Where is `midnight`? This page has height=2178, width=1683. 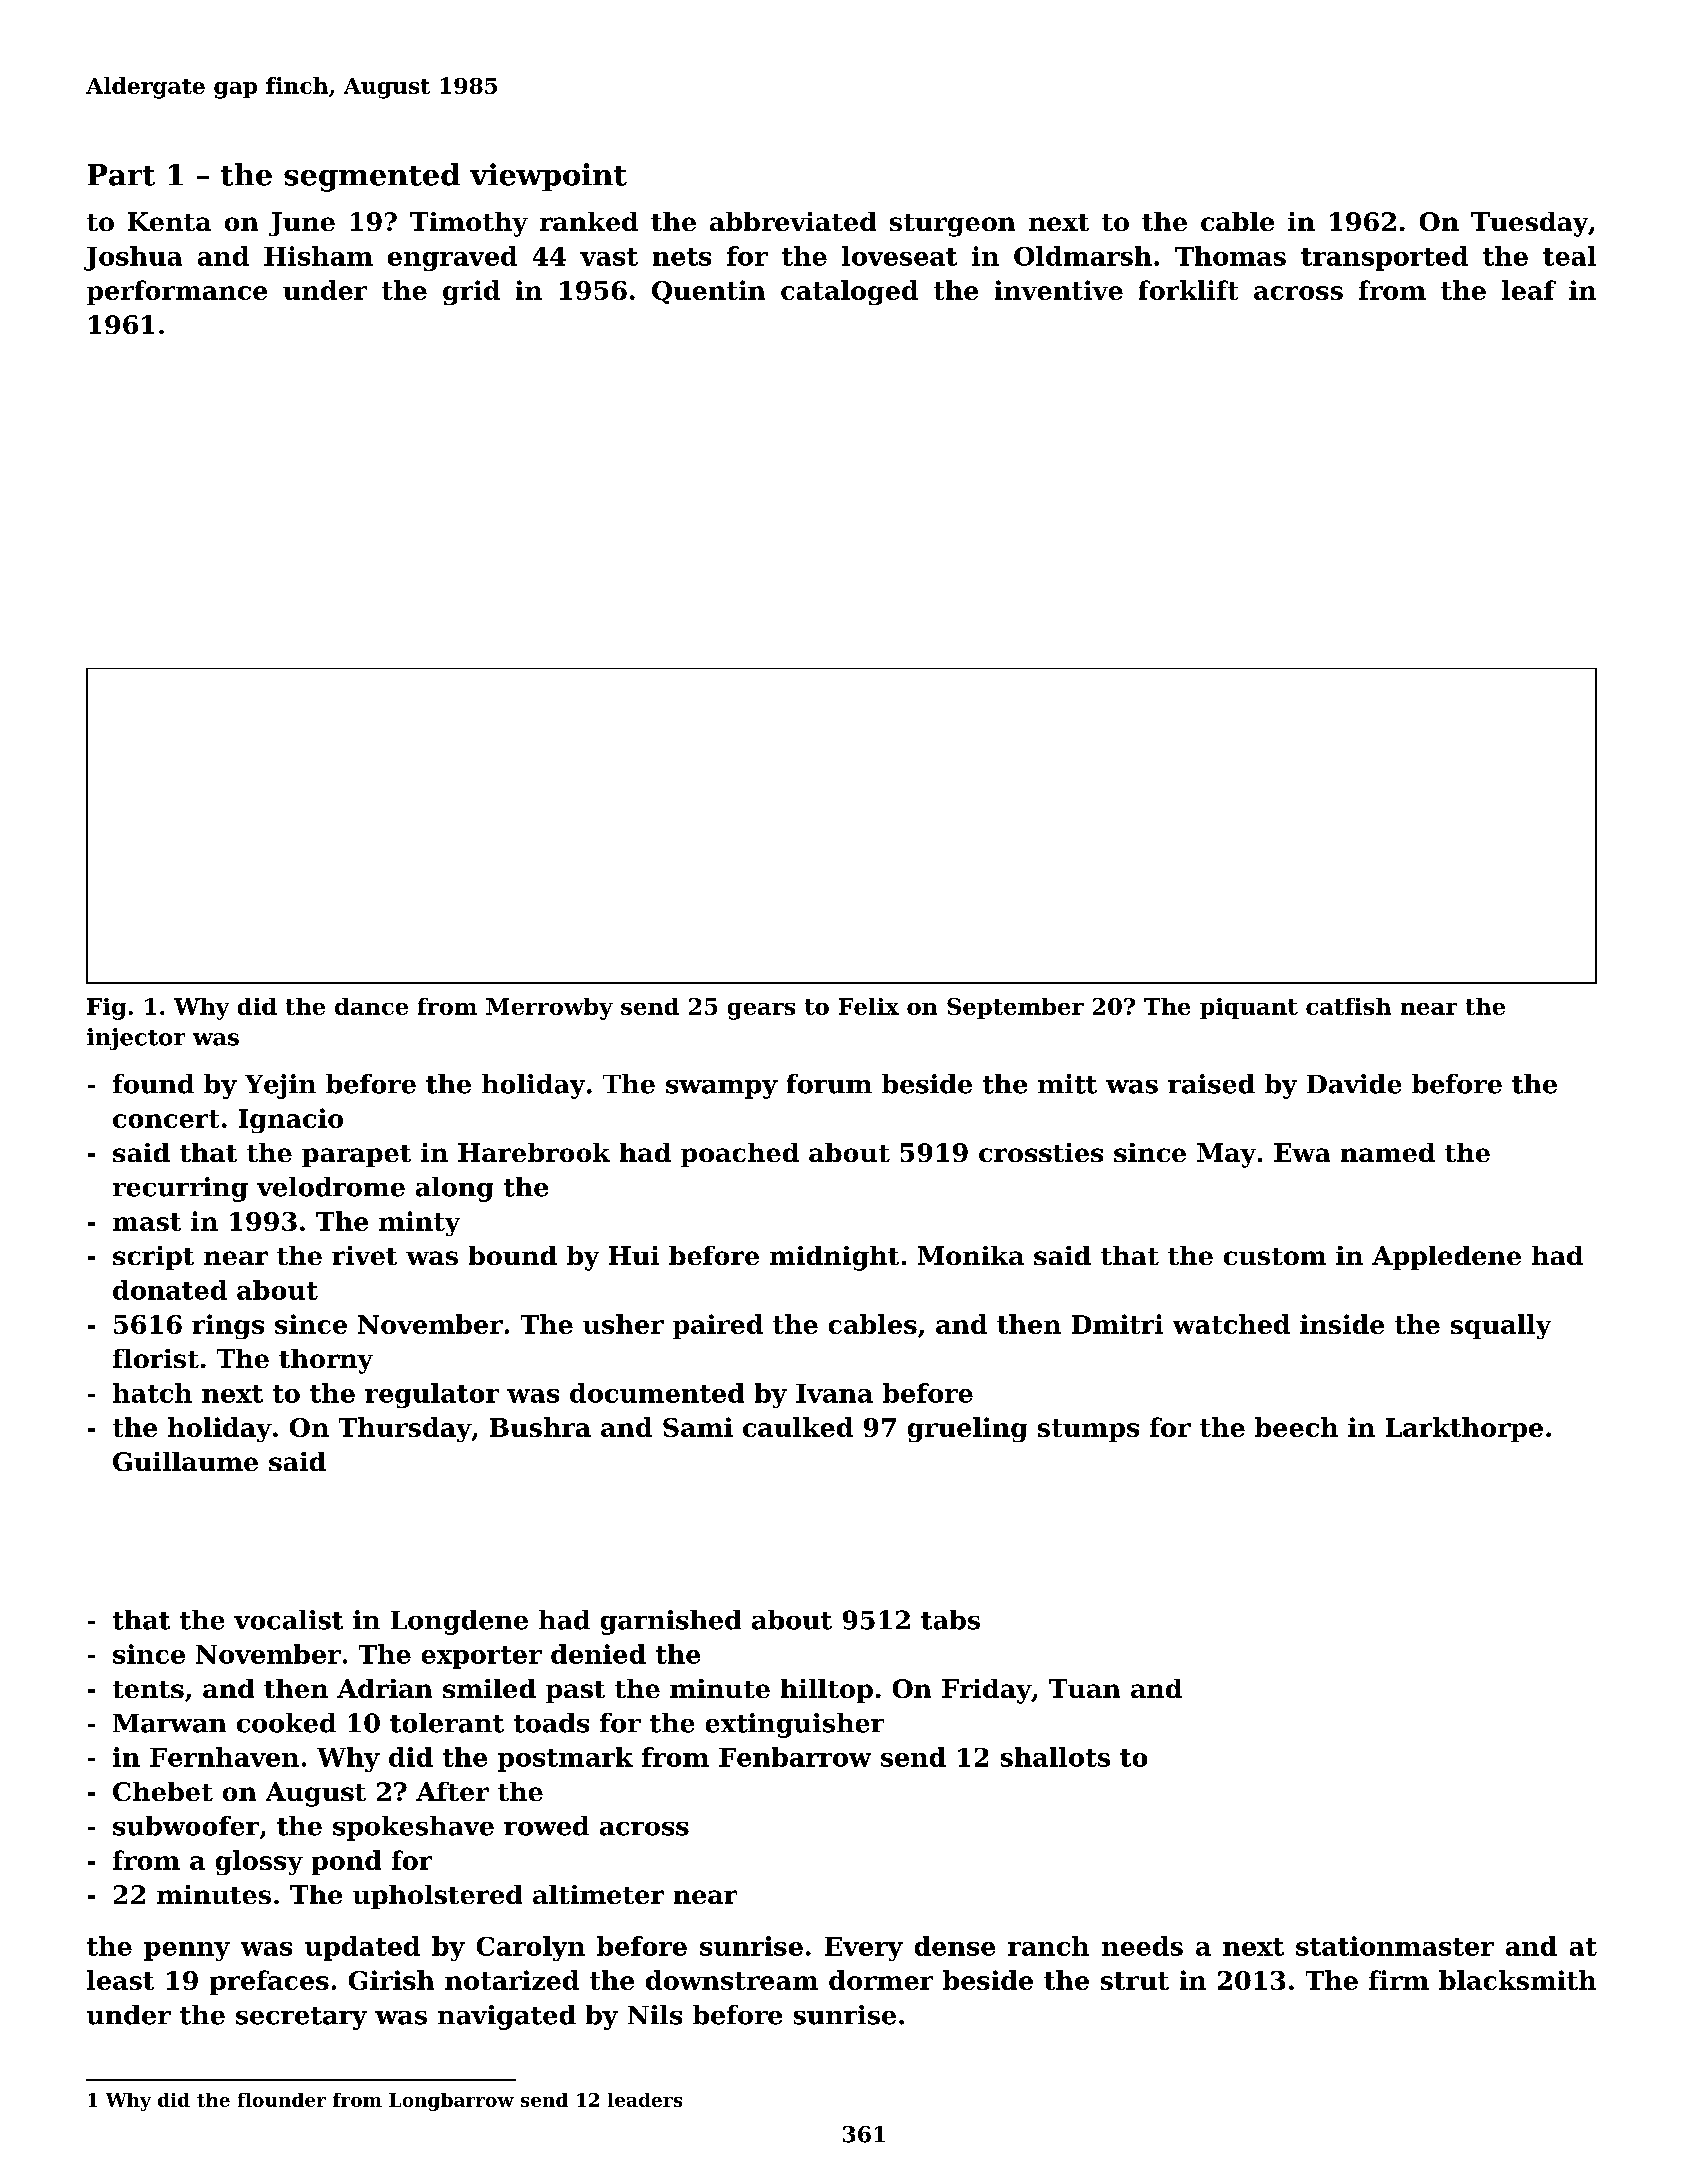
midnight is located at coordinates (834, 1258).
